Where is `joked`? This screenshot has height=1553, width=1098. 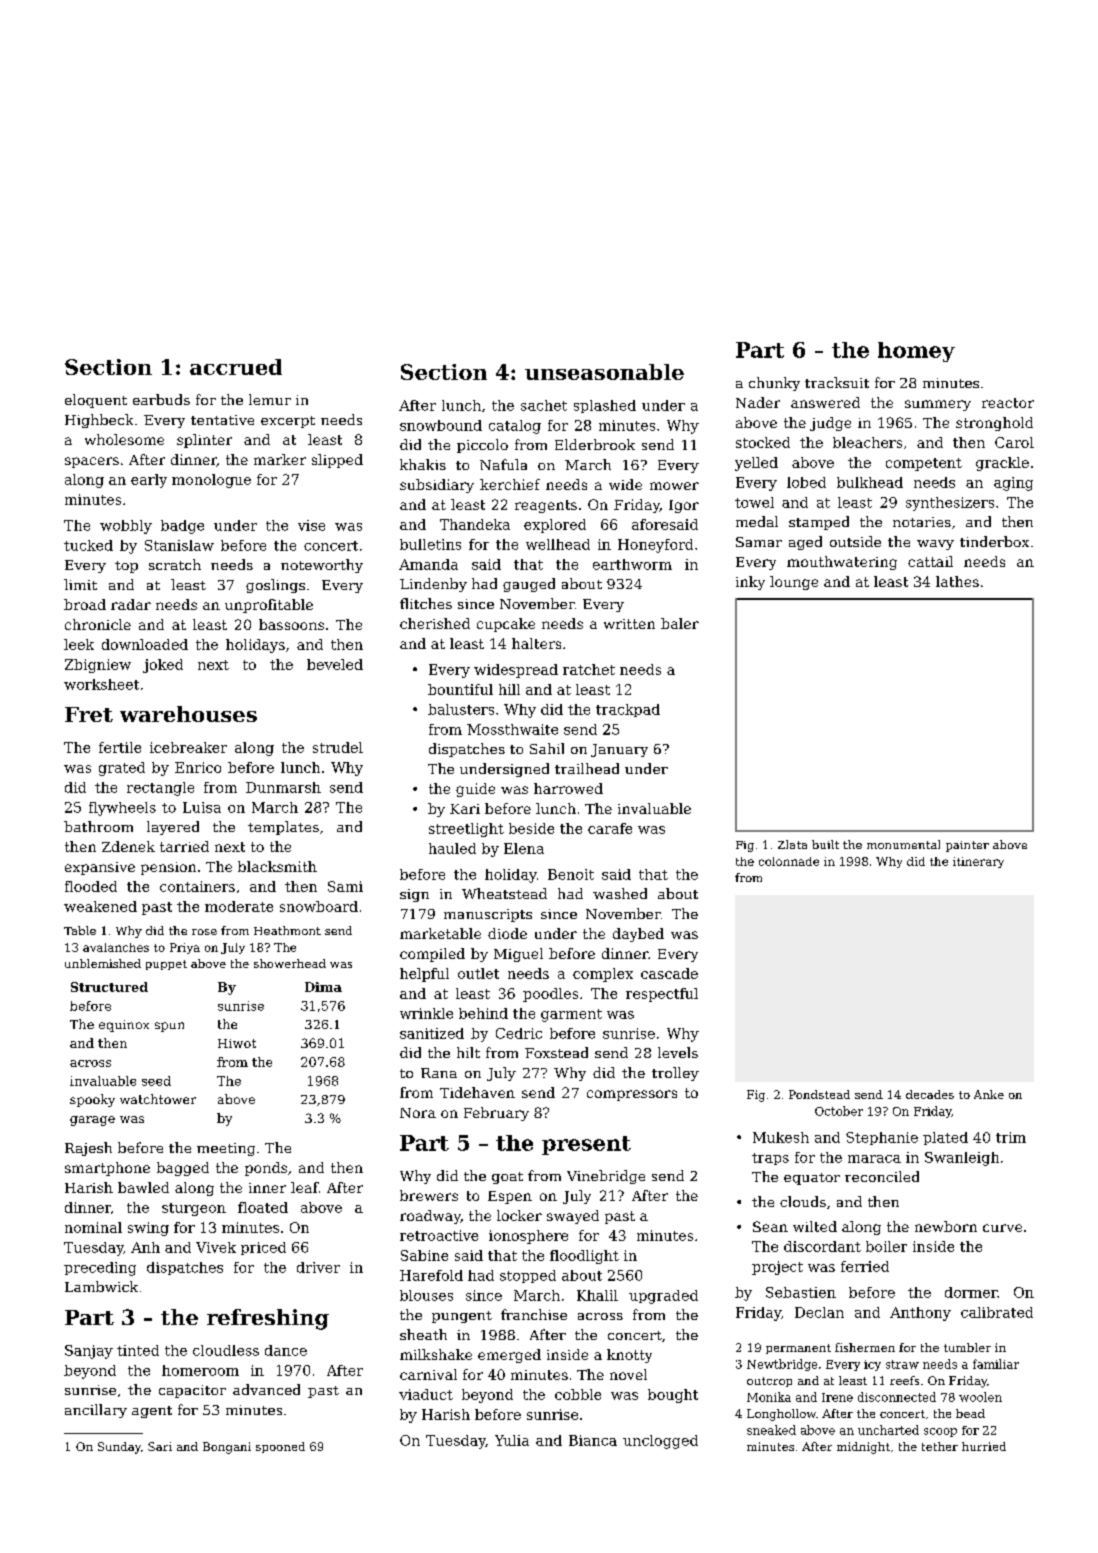
joked is located at coordinates (163, 666).
